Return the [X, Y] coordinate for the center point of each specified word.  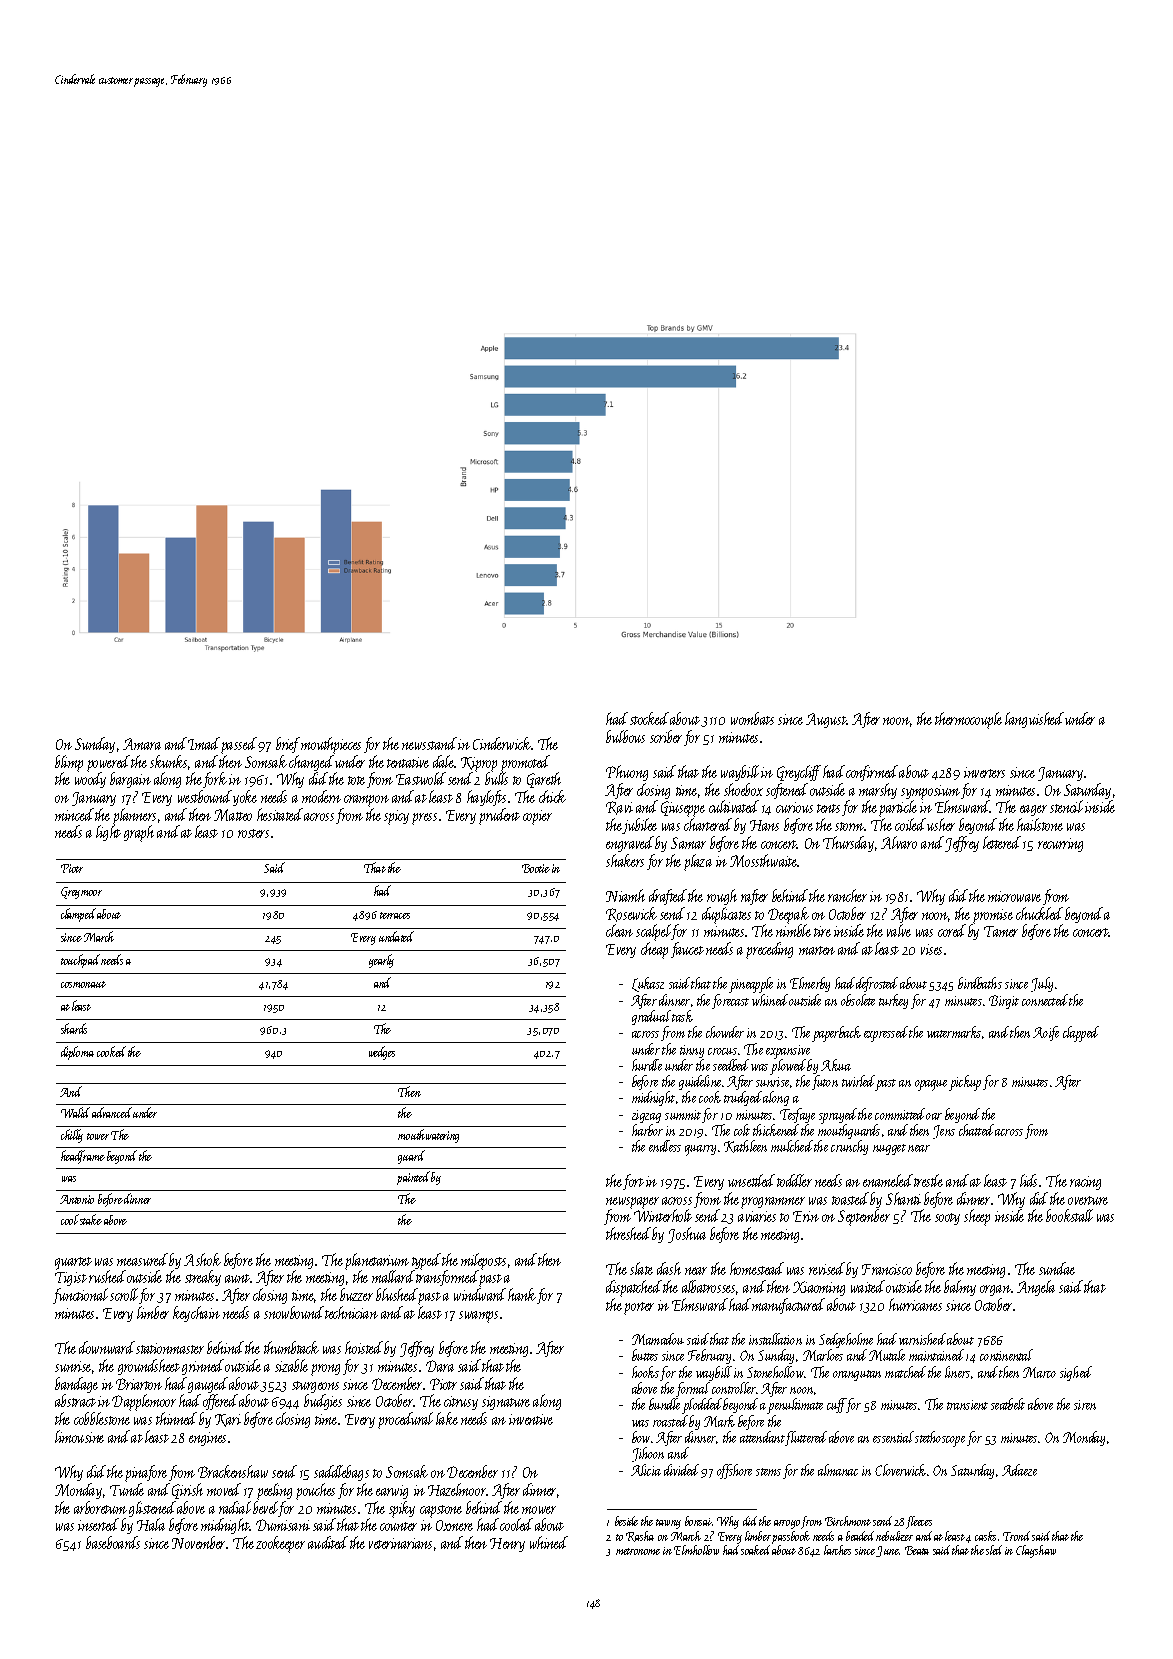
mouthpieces [331, 745]
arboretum [100, 1507]
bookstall [1069, 1215]
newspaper [632, 1203]
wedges [382, 1053]
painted [413, 1178]
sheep [977, 1217]
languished [1034, 720]
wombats [752, 718]
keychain [196, 1314]
